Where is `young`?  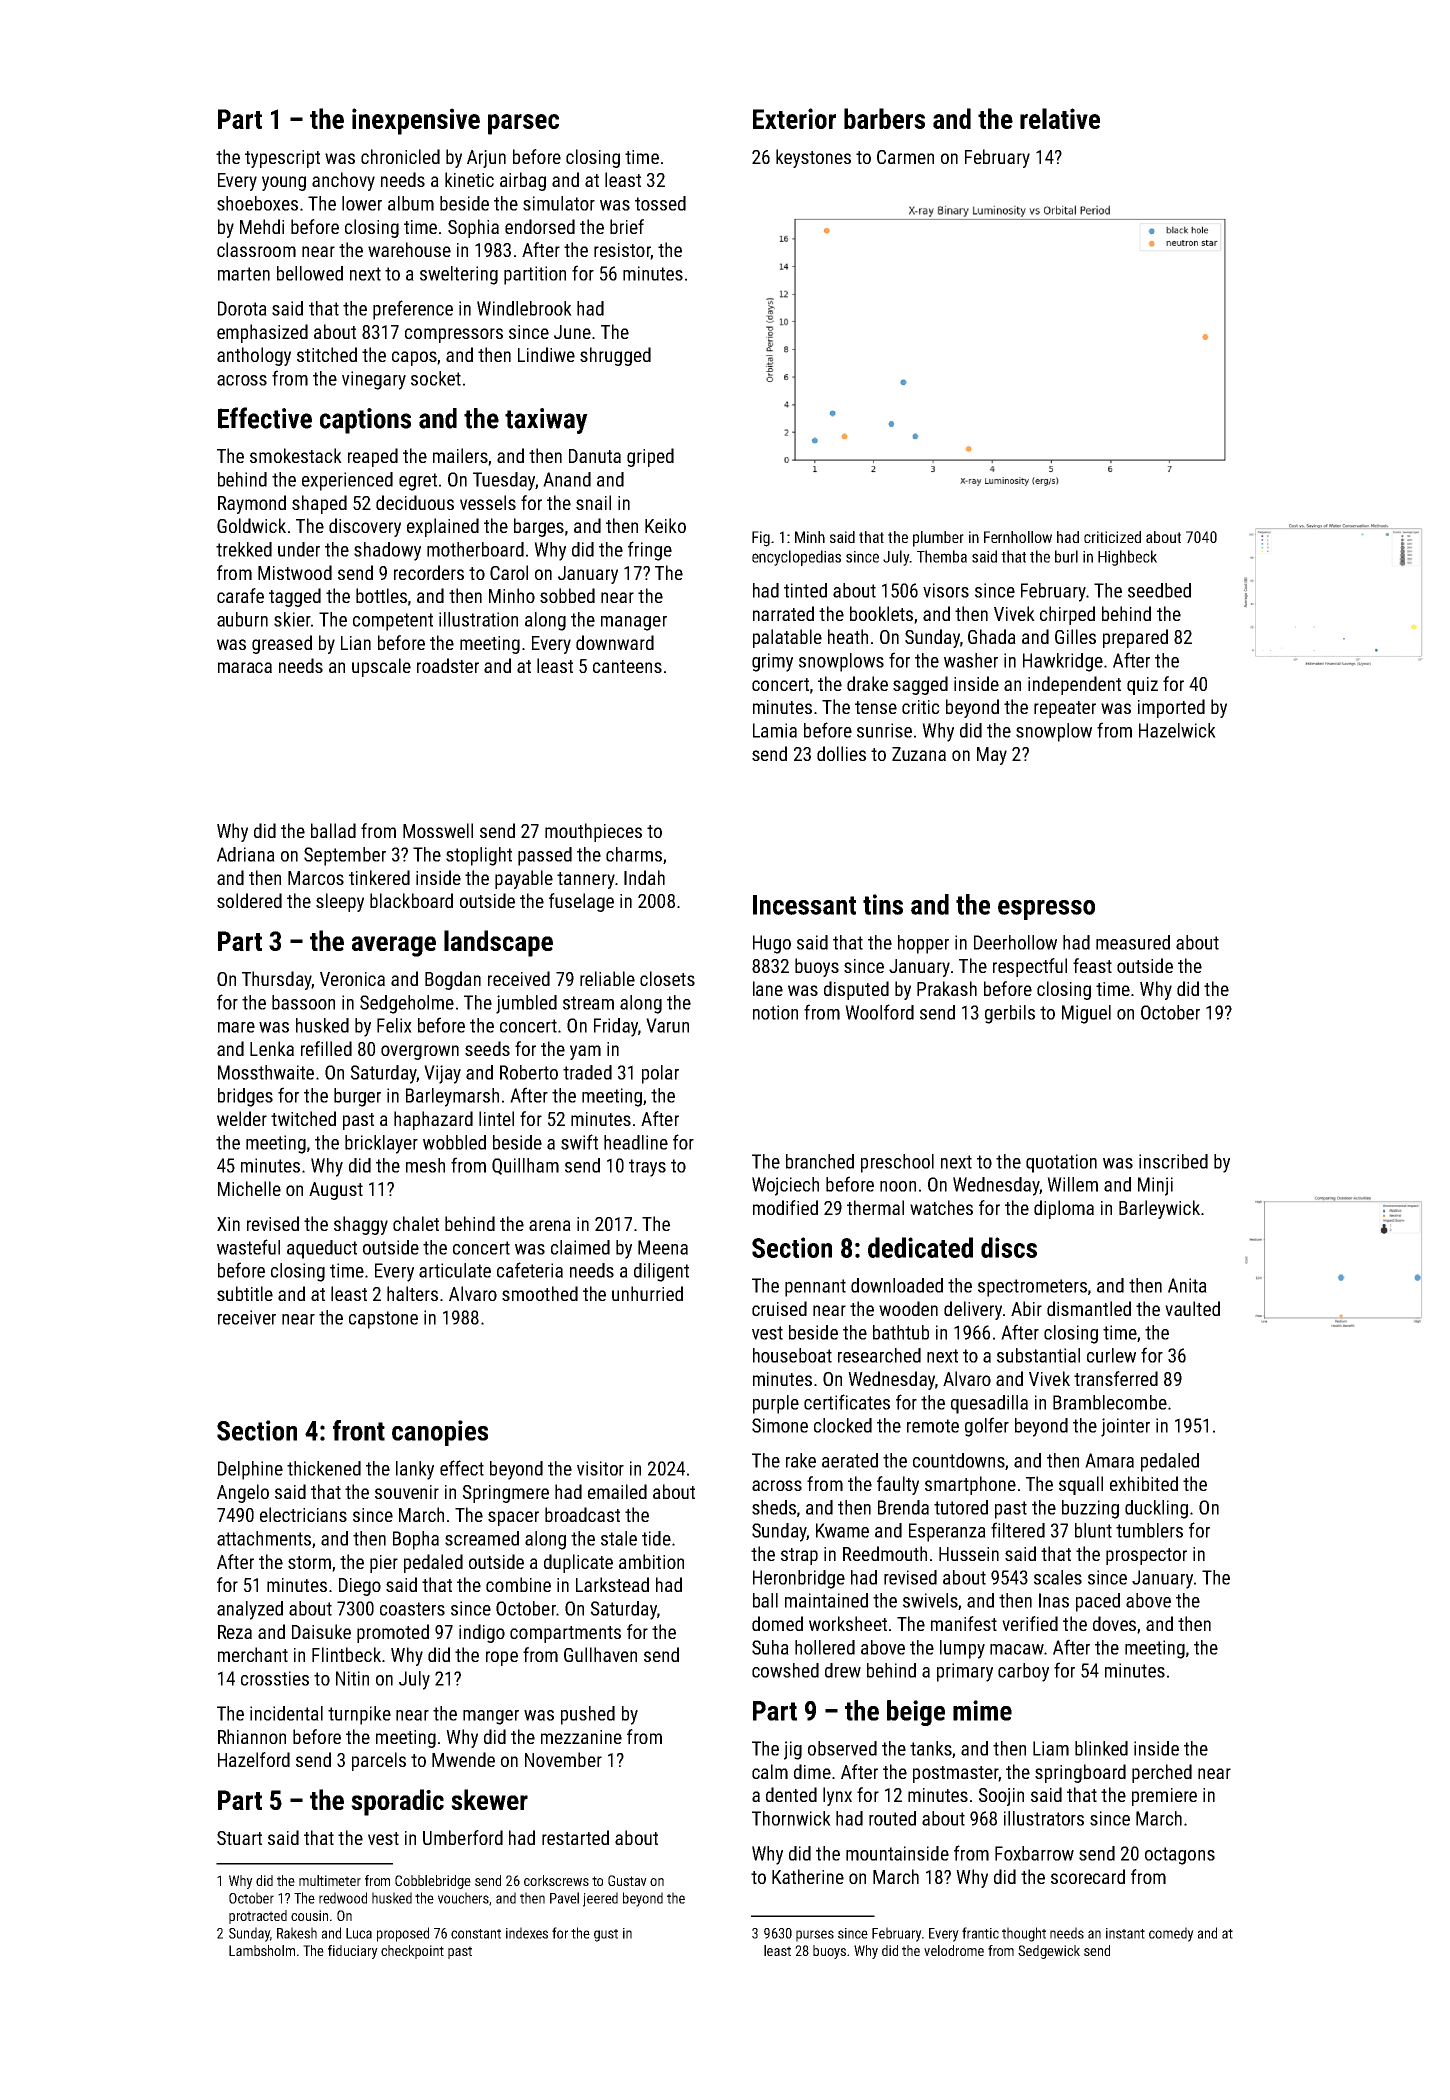 young is located at coordinates (284, 183).
